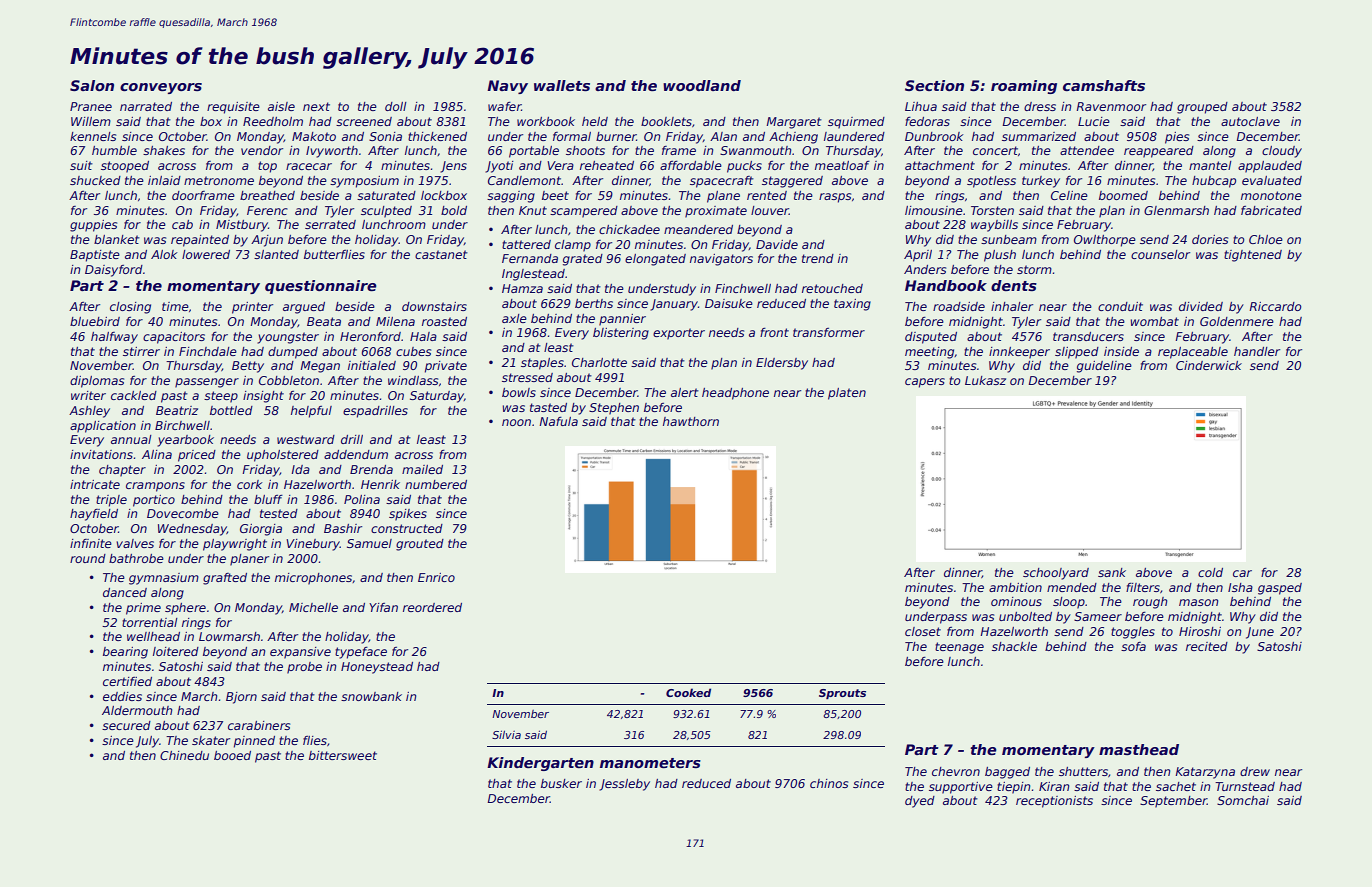  I want to click on ominous, so click(1016, 601).
